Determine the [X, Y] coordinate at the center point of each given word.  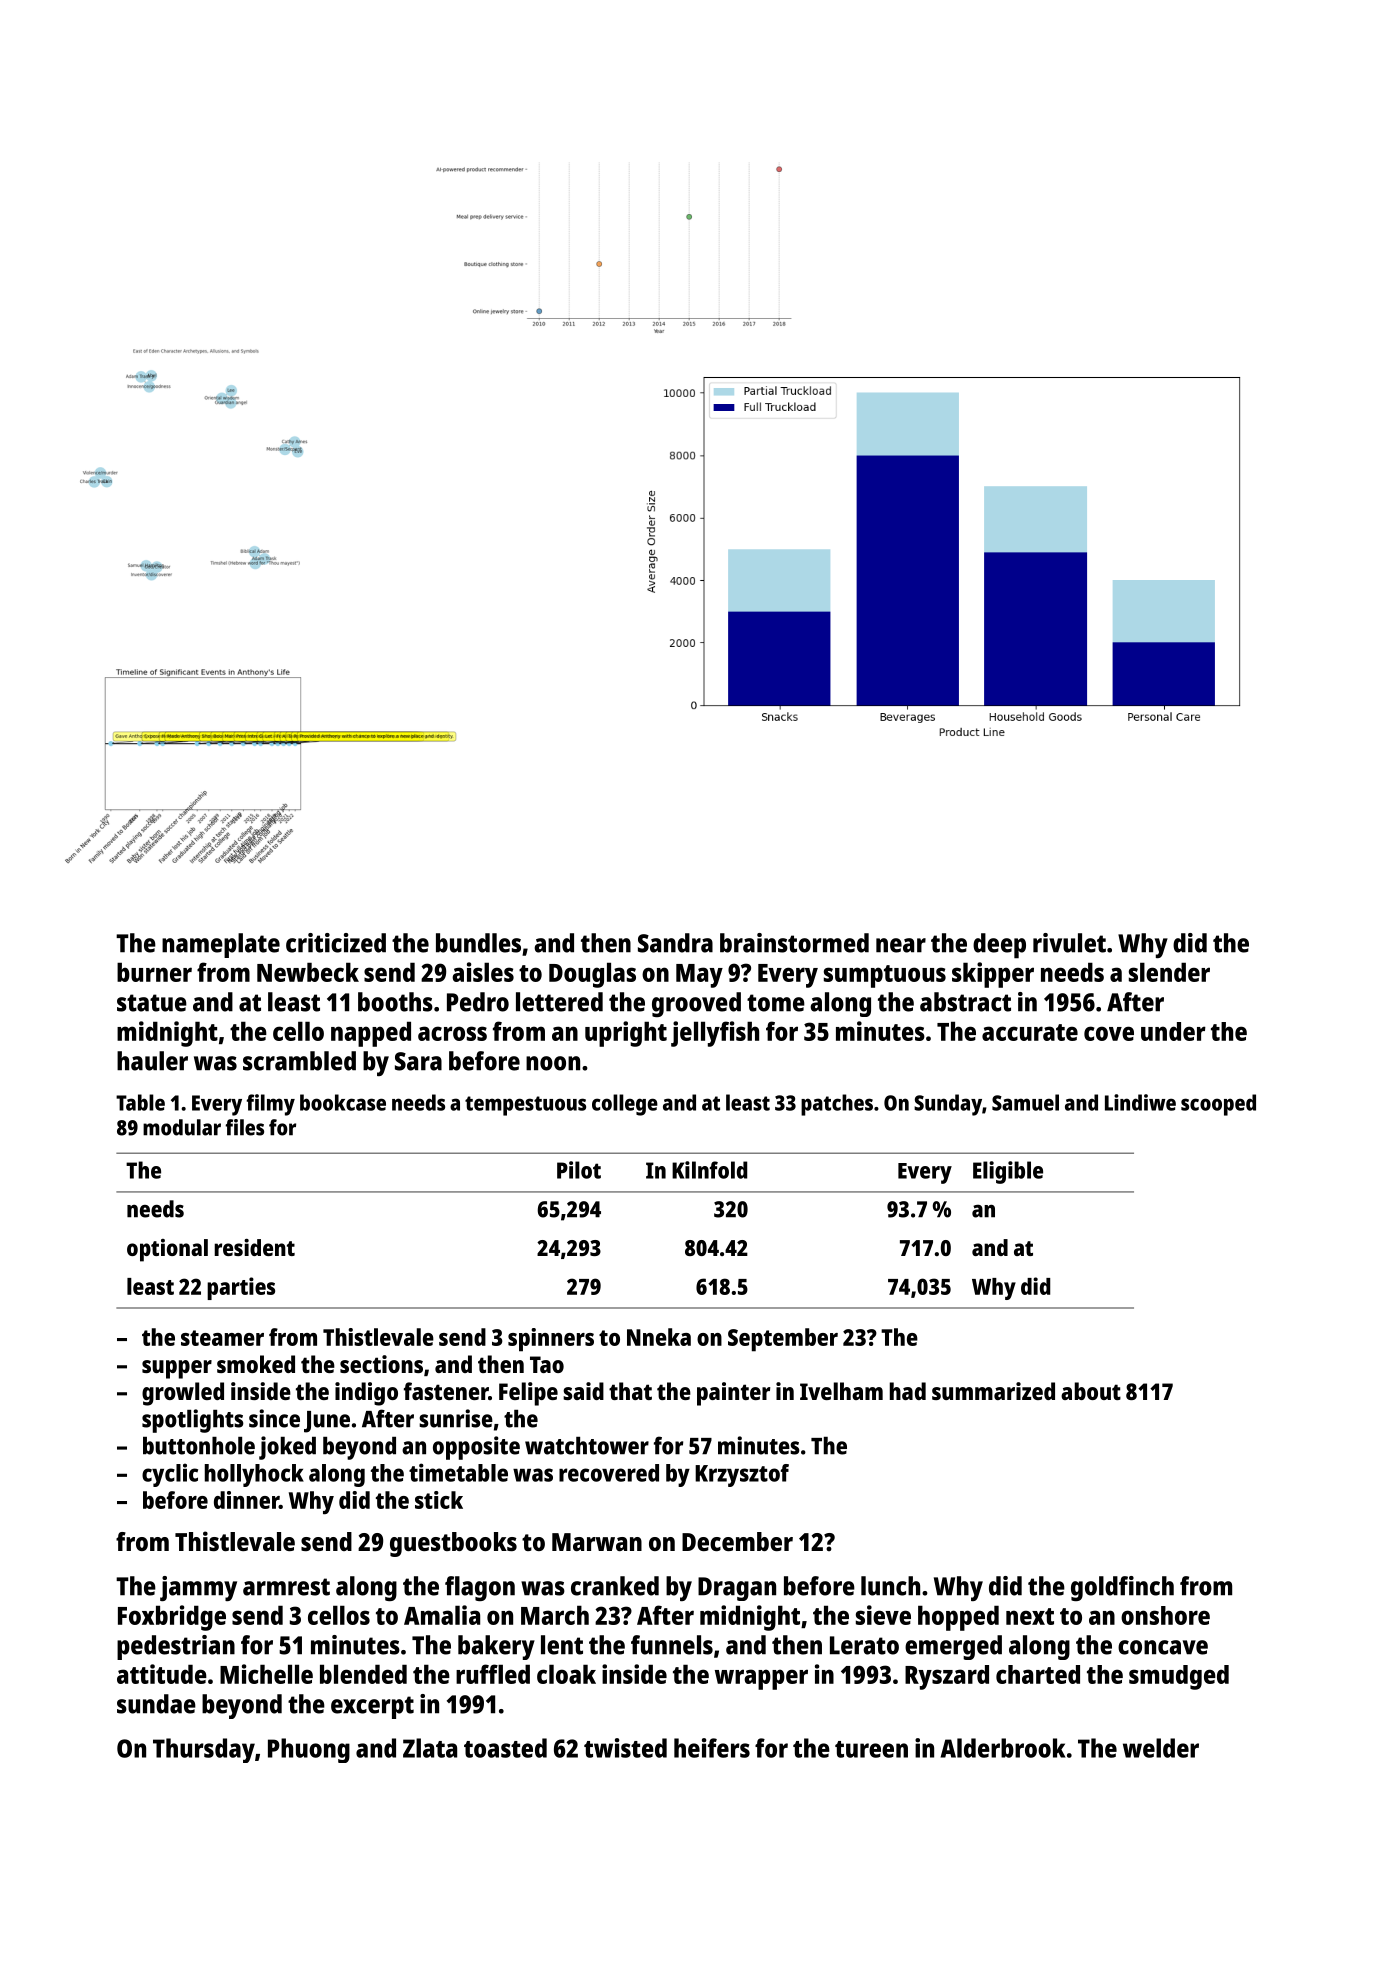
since [274, 1418]
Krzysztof [742, 1475]
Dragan [737, 1589]
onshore [1165, 1615]
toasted [505, 1748]
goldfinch [1122, 1588]
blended [363, 1674]
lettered [559, 1002]
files [244, 1127]
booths [395, 1002]
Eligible [1008, 1172]
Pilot [579, 1170]
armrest [286, 1587]
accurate [1030, 1032]
